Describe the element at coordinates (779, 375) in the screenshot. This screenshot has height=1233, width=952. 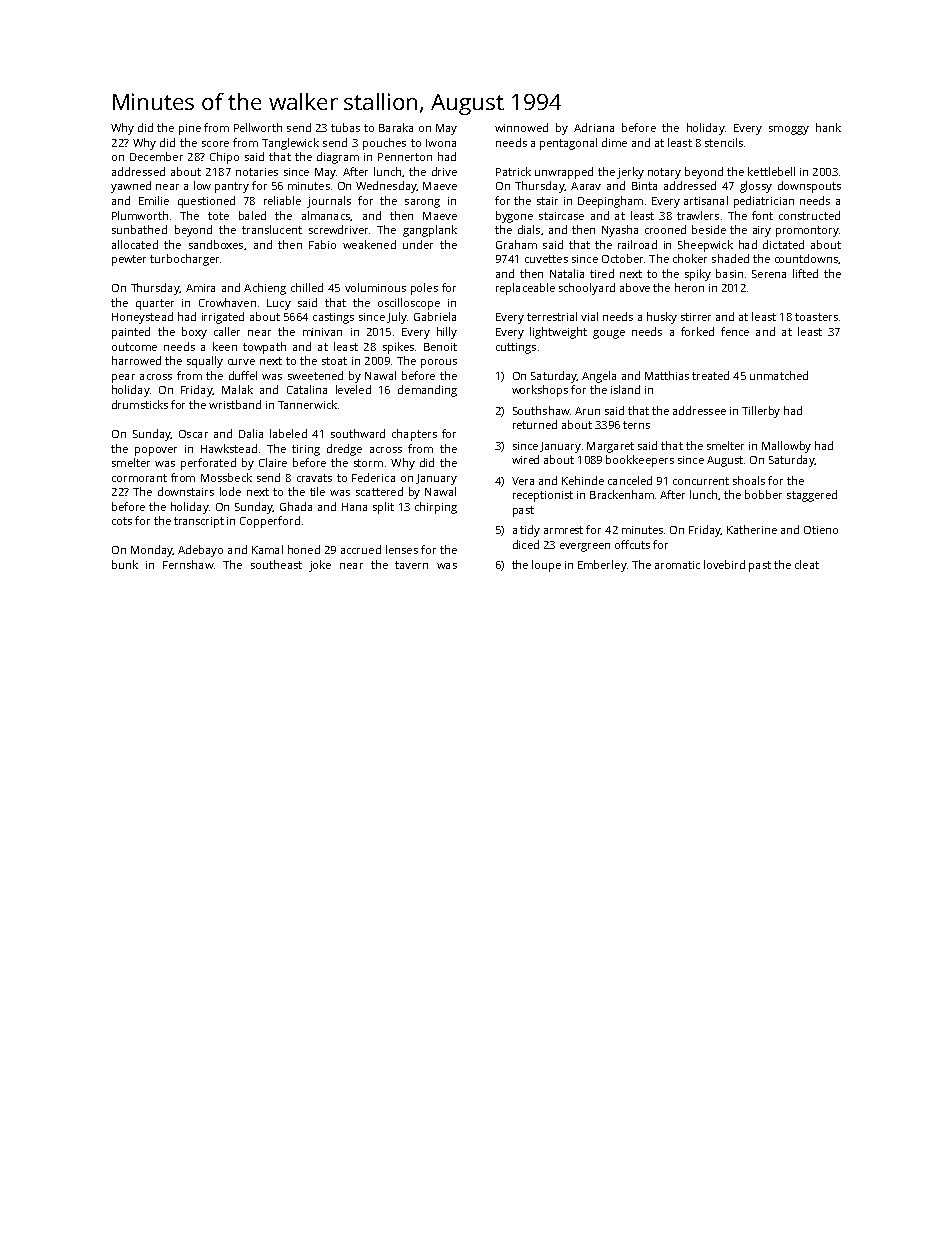
I see `unmatched` at that location.
